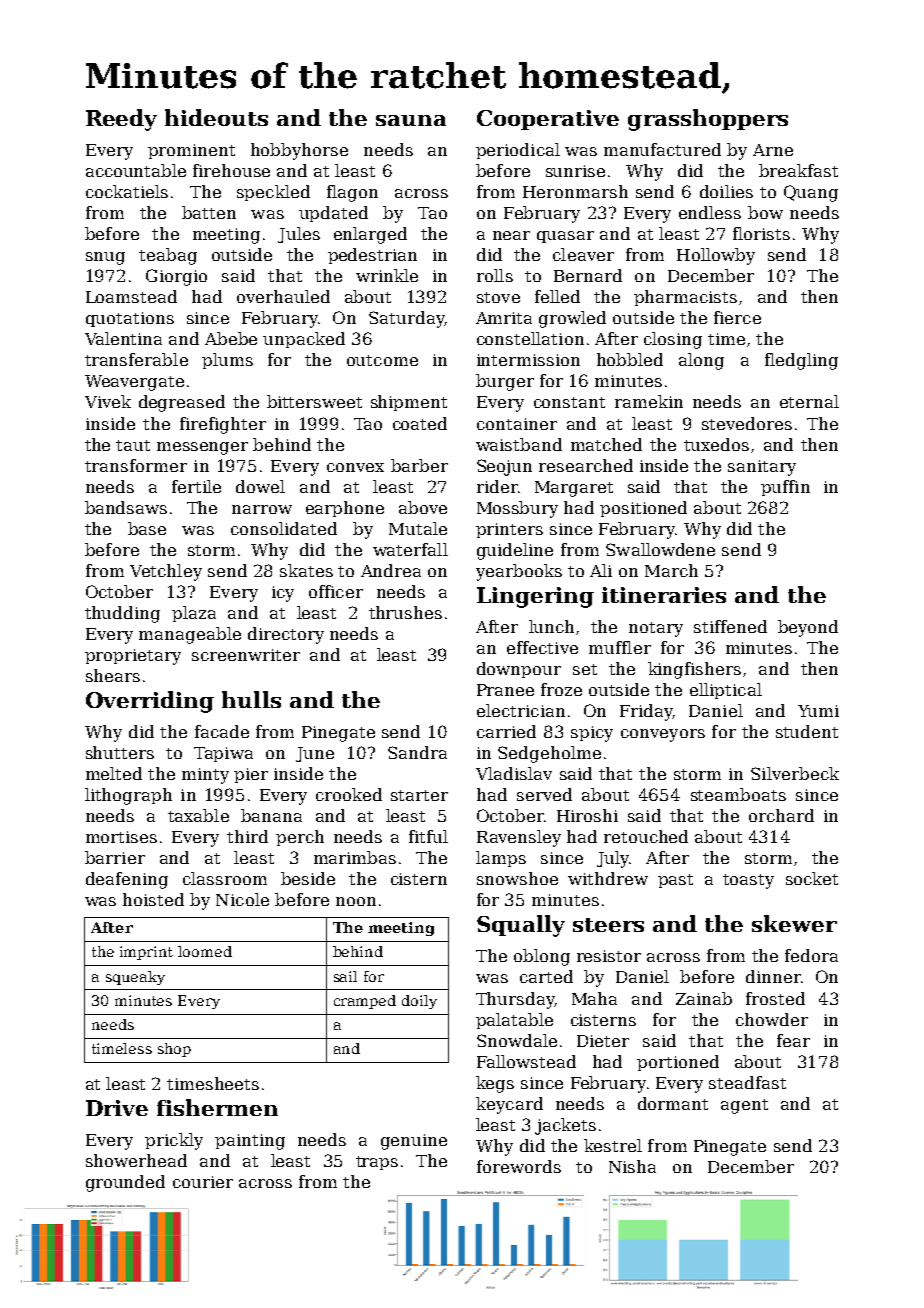 This page has height=1308, width=924. What do you see at coordinates (147, 528) in the page?
I see `base` at bounding box center [147, 528].
